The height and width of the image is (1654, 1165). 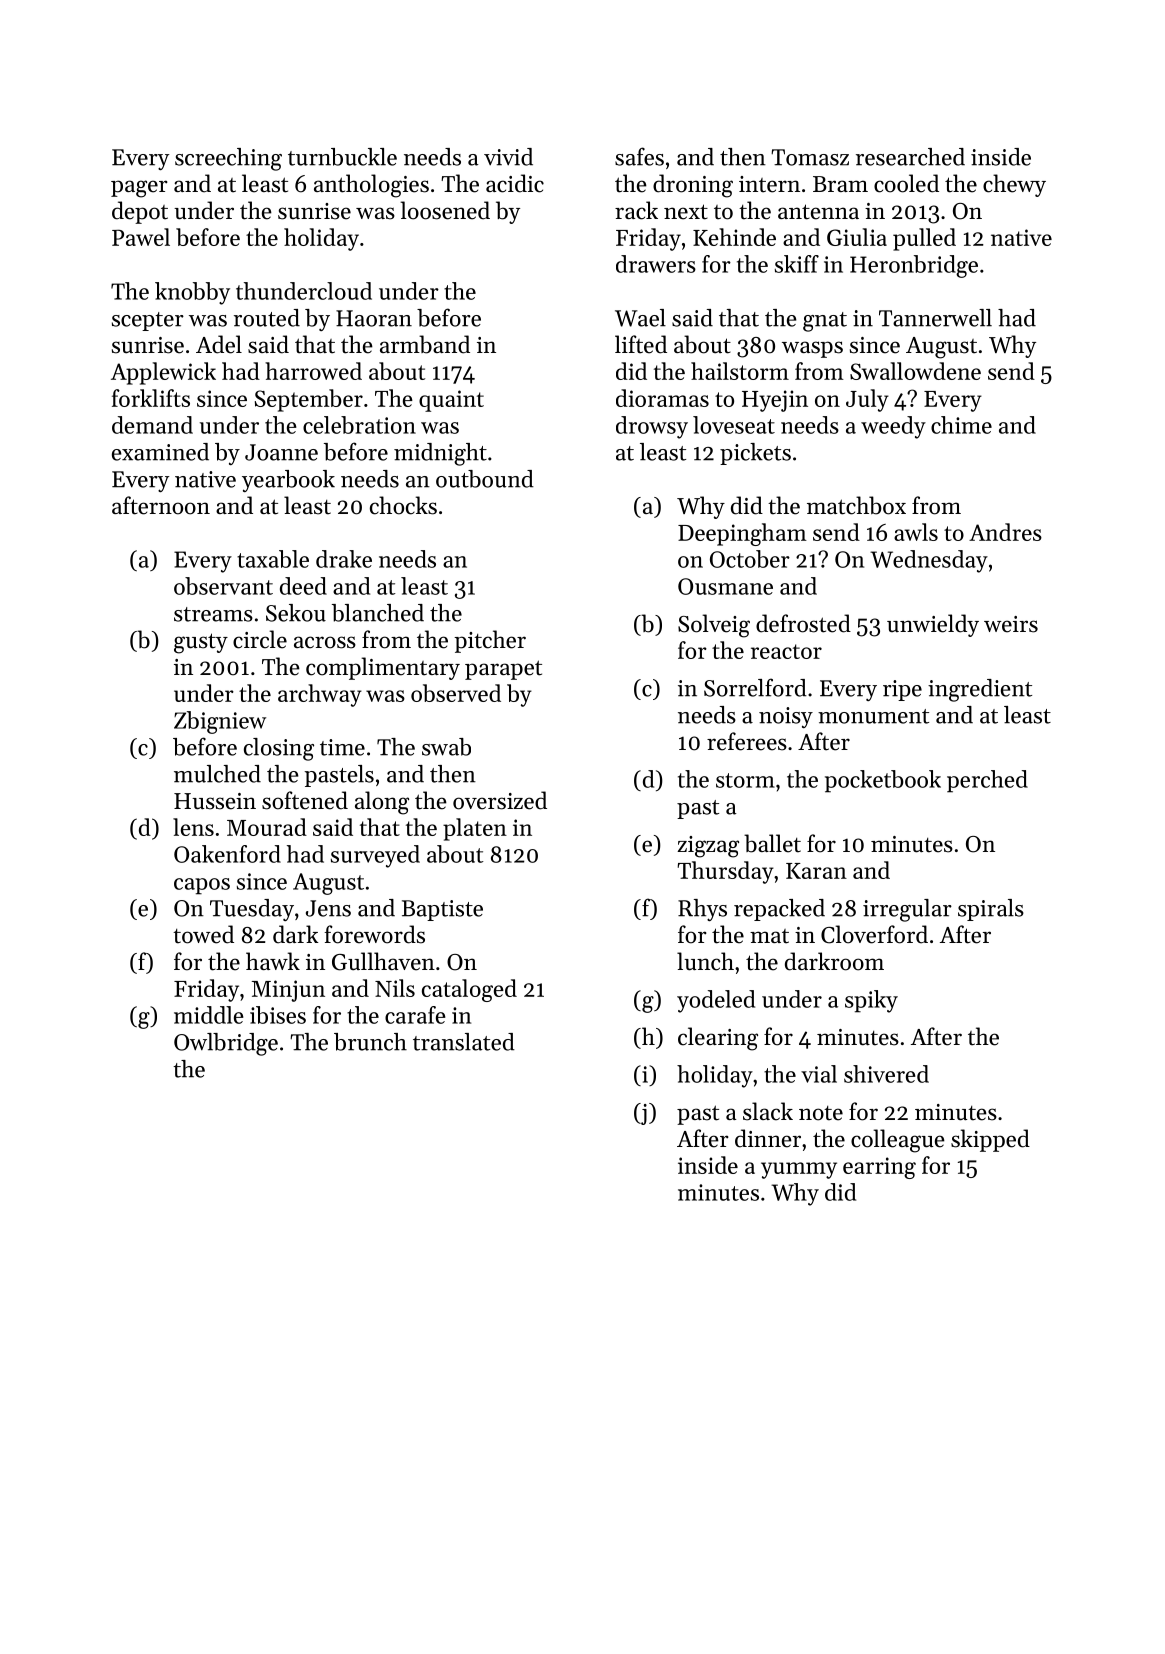 I want to click on Owlbridge, so click(x=226, y=1044).
